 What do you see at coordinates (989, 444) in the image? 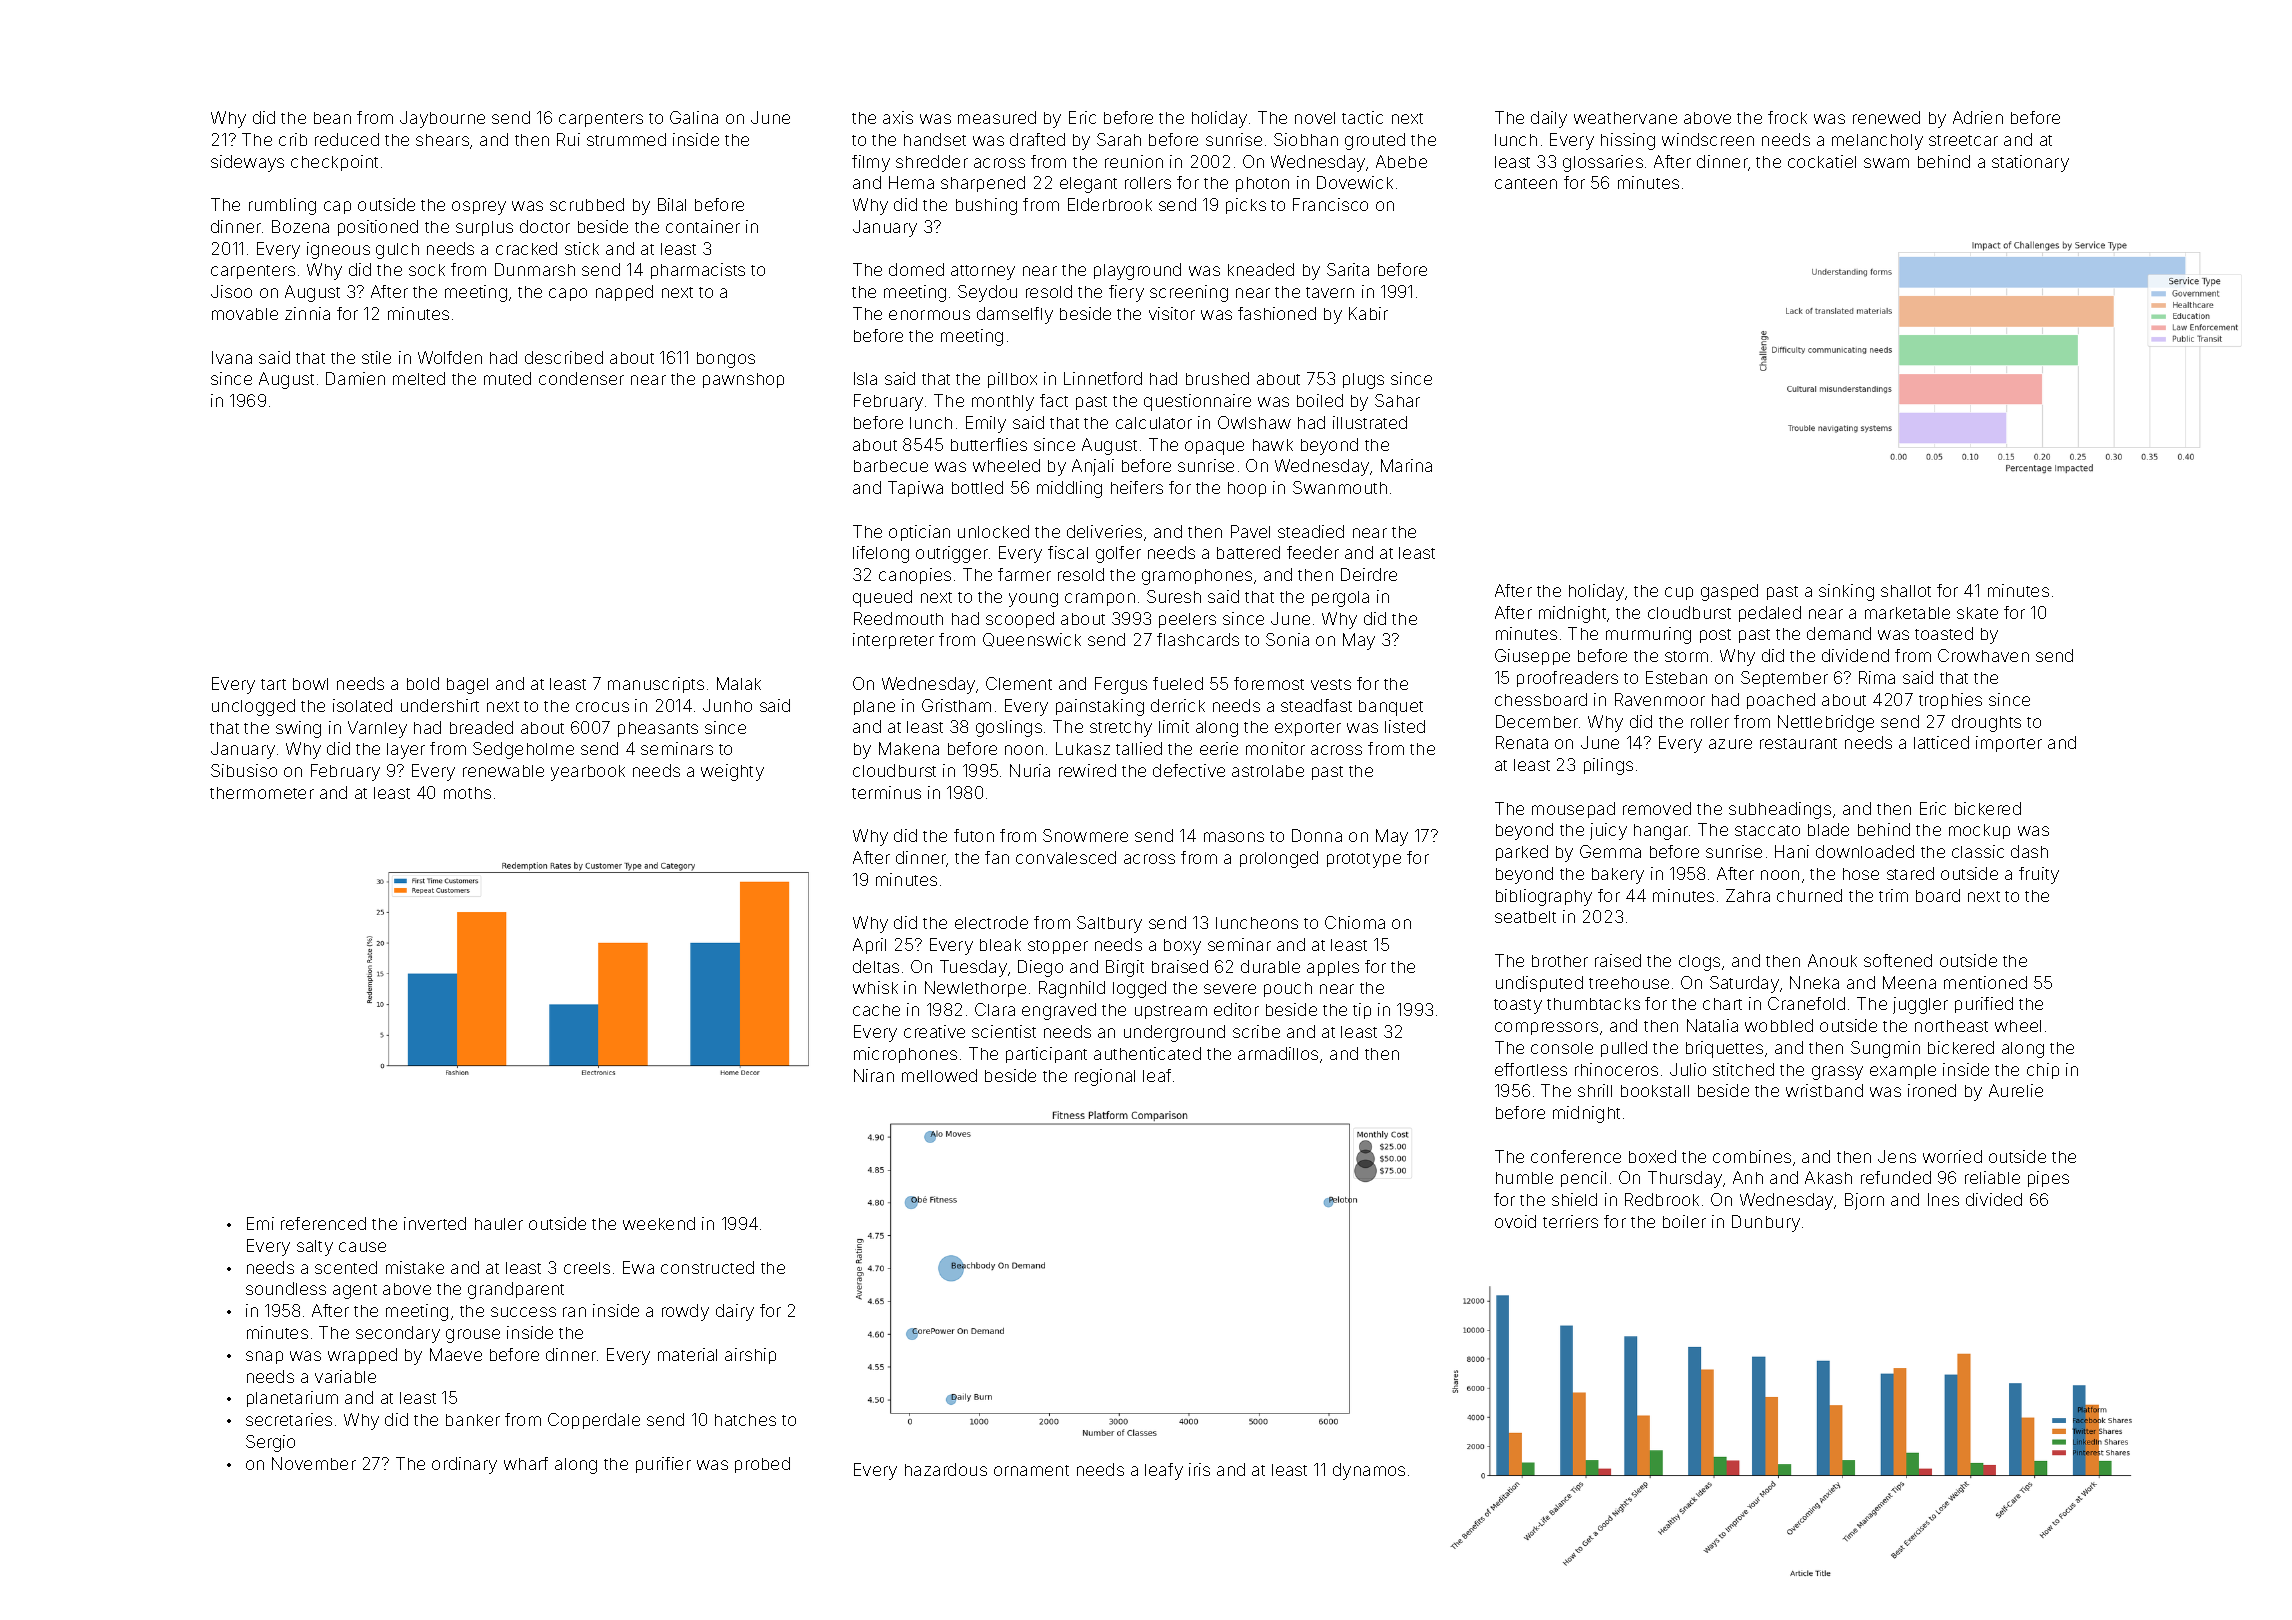
I see `butterflies` at bounding box center [989, 444].
